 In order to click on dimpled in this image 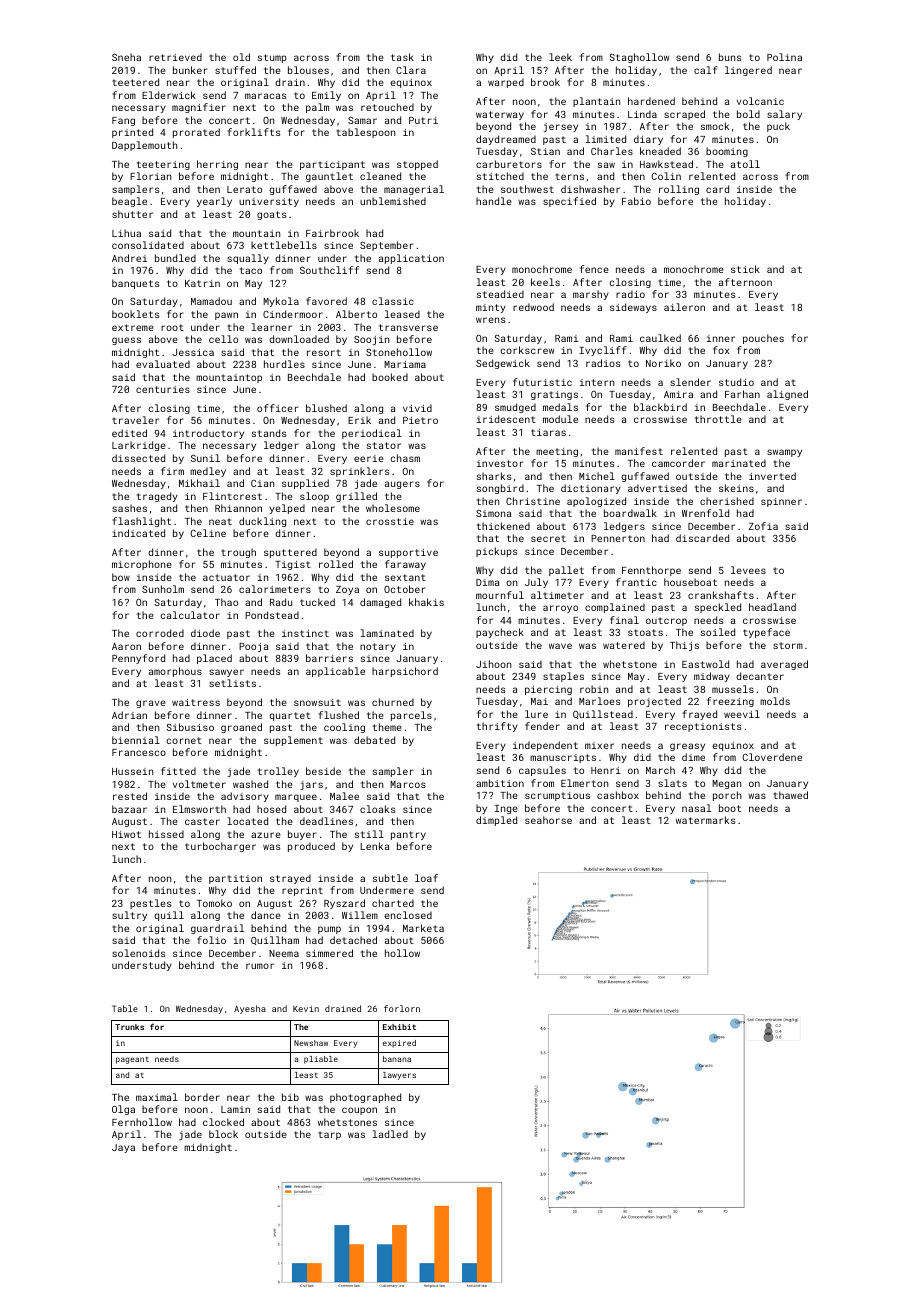, I will do `click(496, 821)`.
